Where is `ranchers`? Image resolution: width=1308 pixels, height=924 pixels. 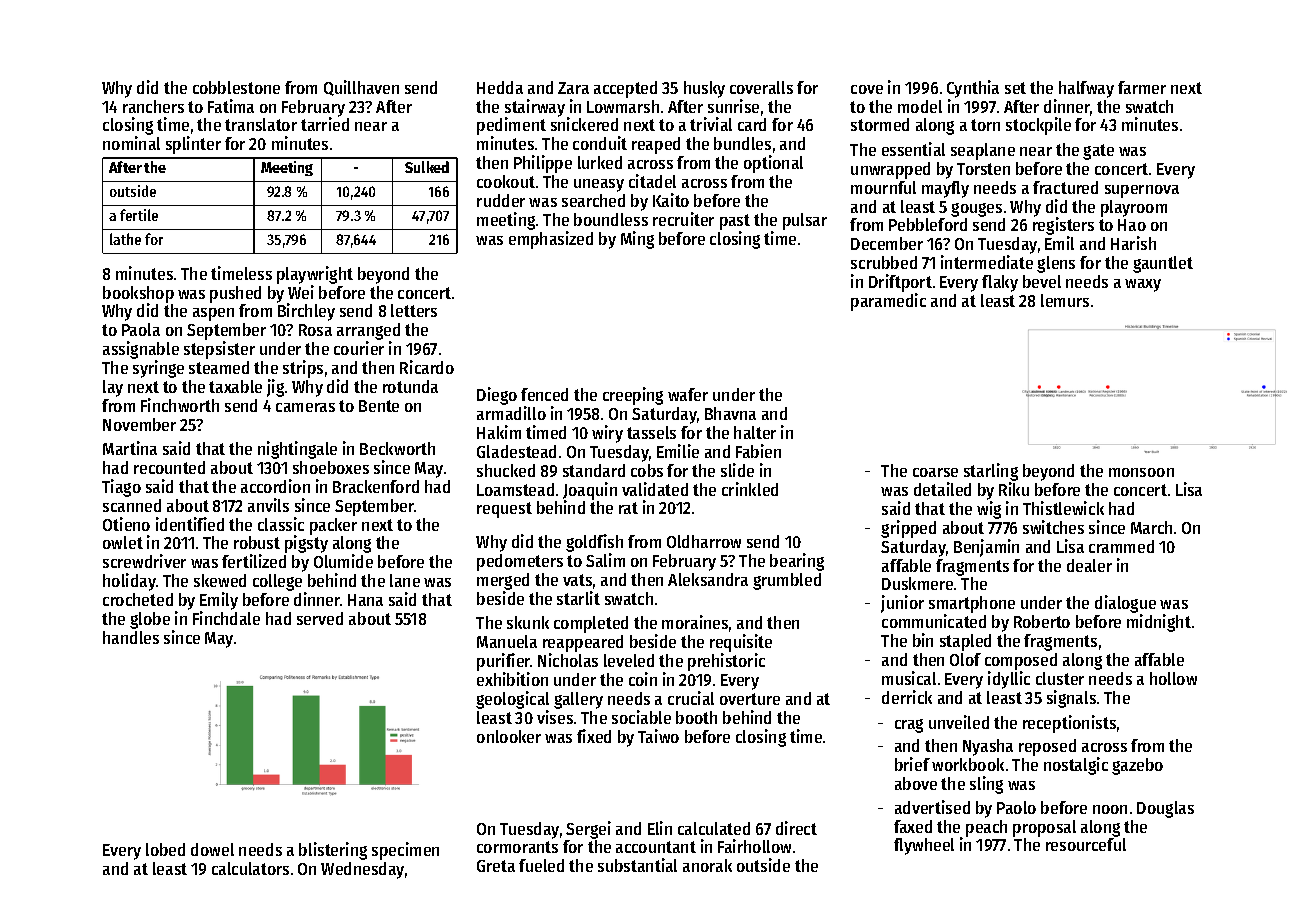 ranchers is located at coordinates (153, 106).
